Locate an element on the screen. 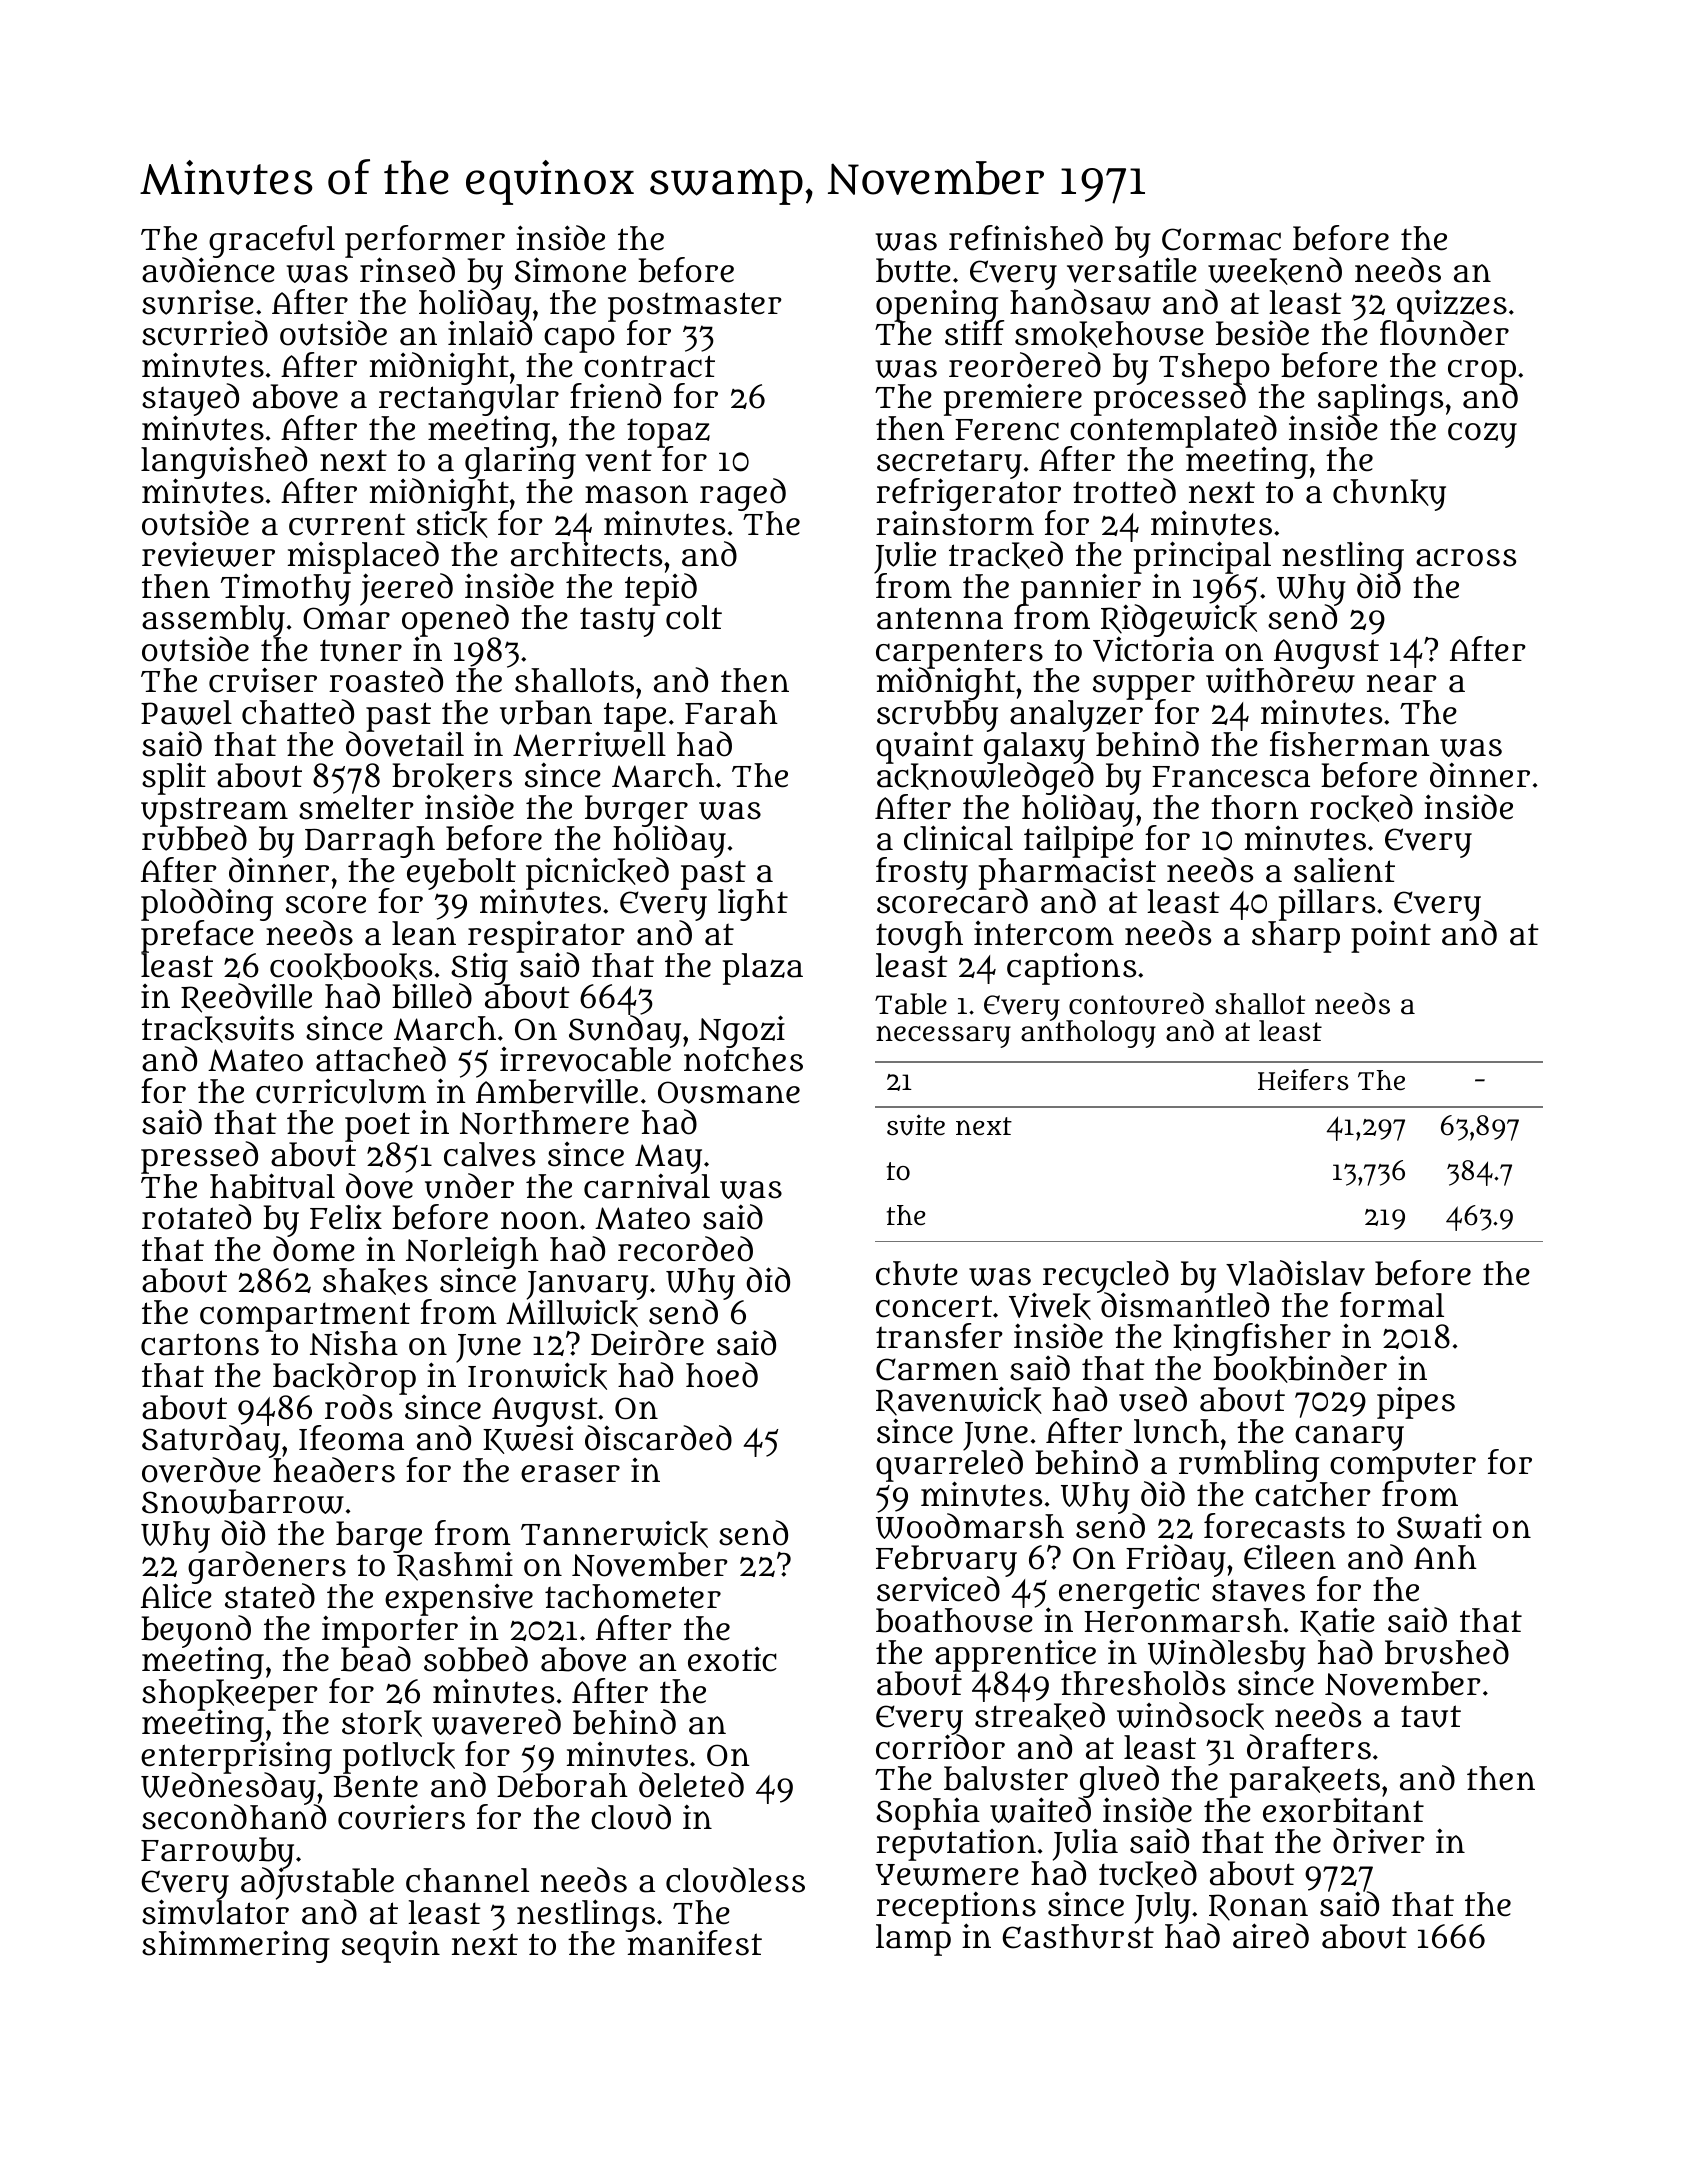  deleted is located at coordinates (691, 1785).
